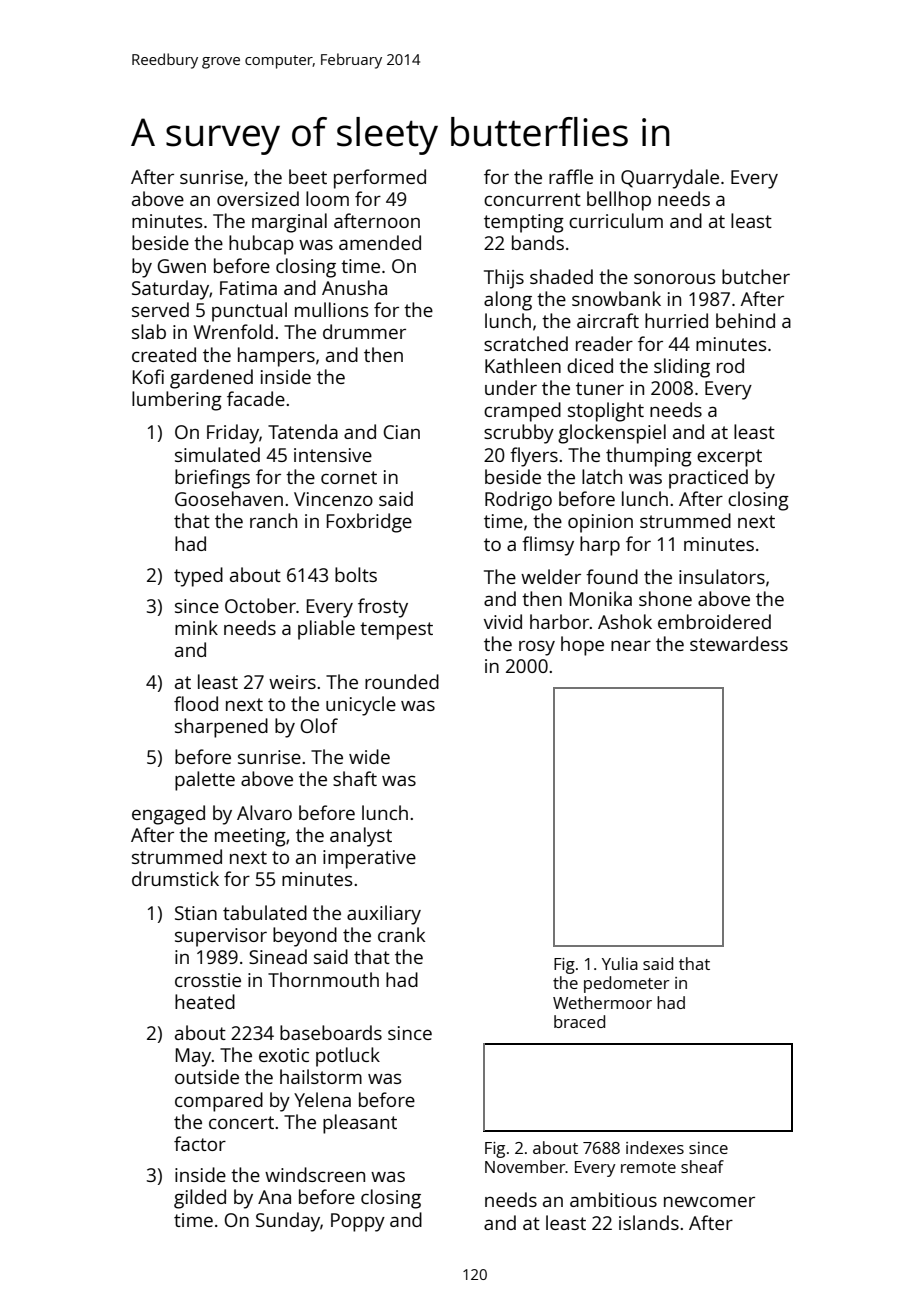 This document has width=924, height=1314. I want to click on gilded, so click(200, 1199).
